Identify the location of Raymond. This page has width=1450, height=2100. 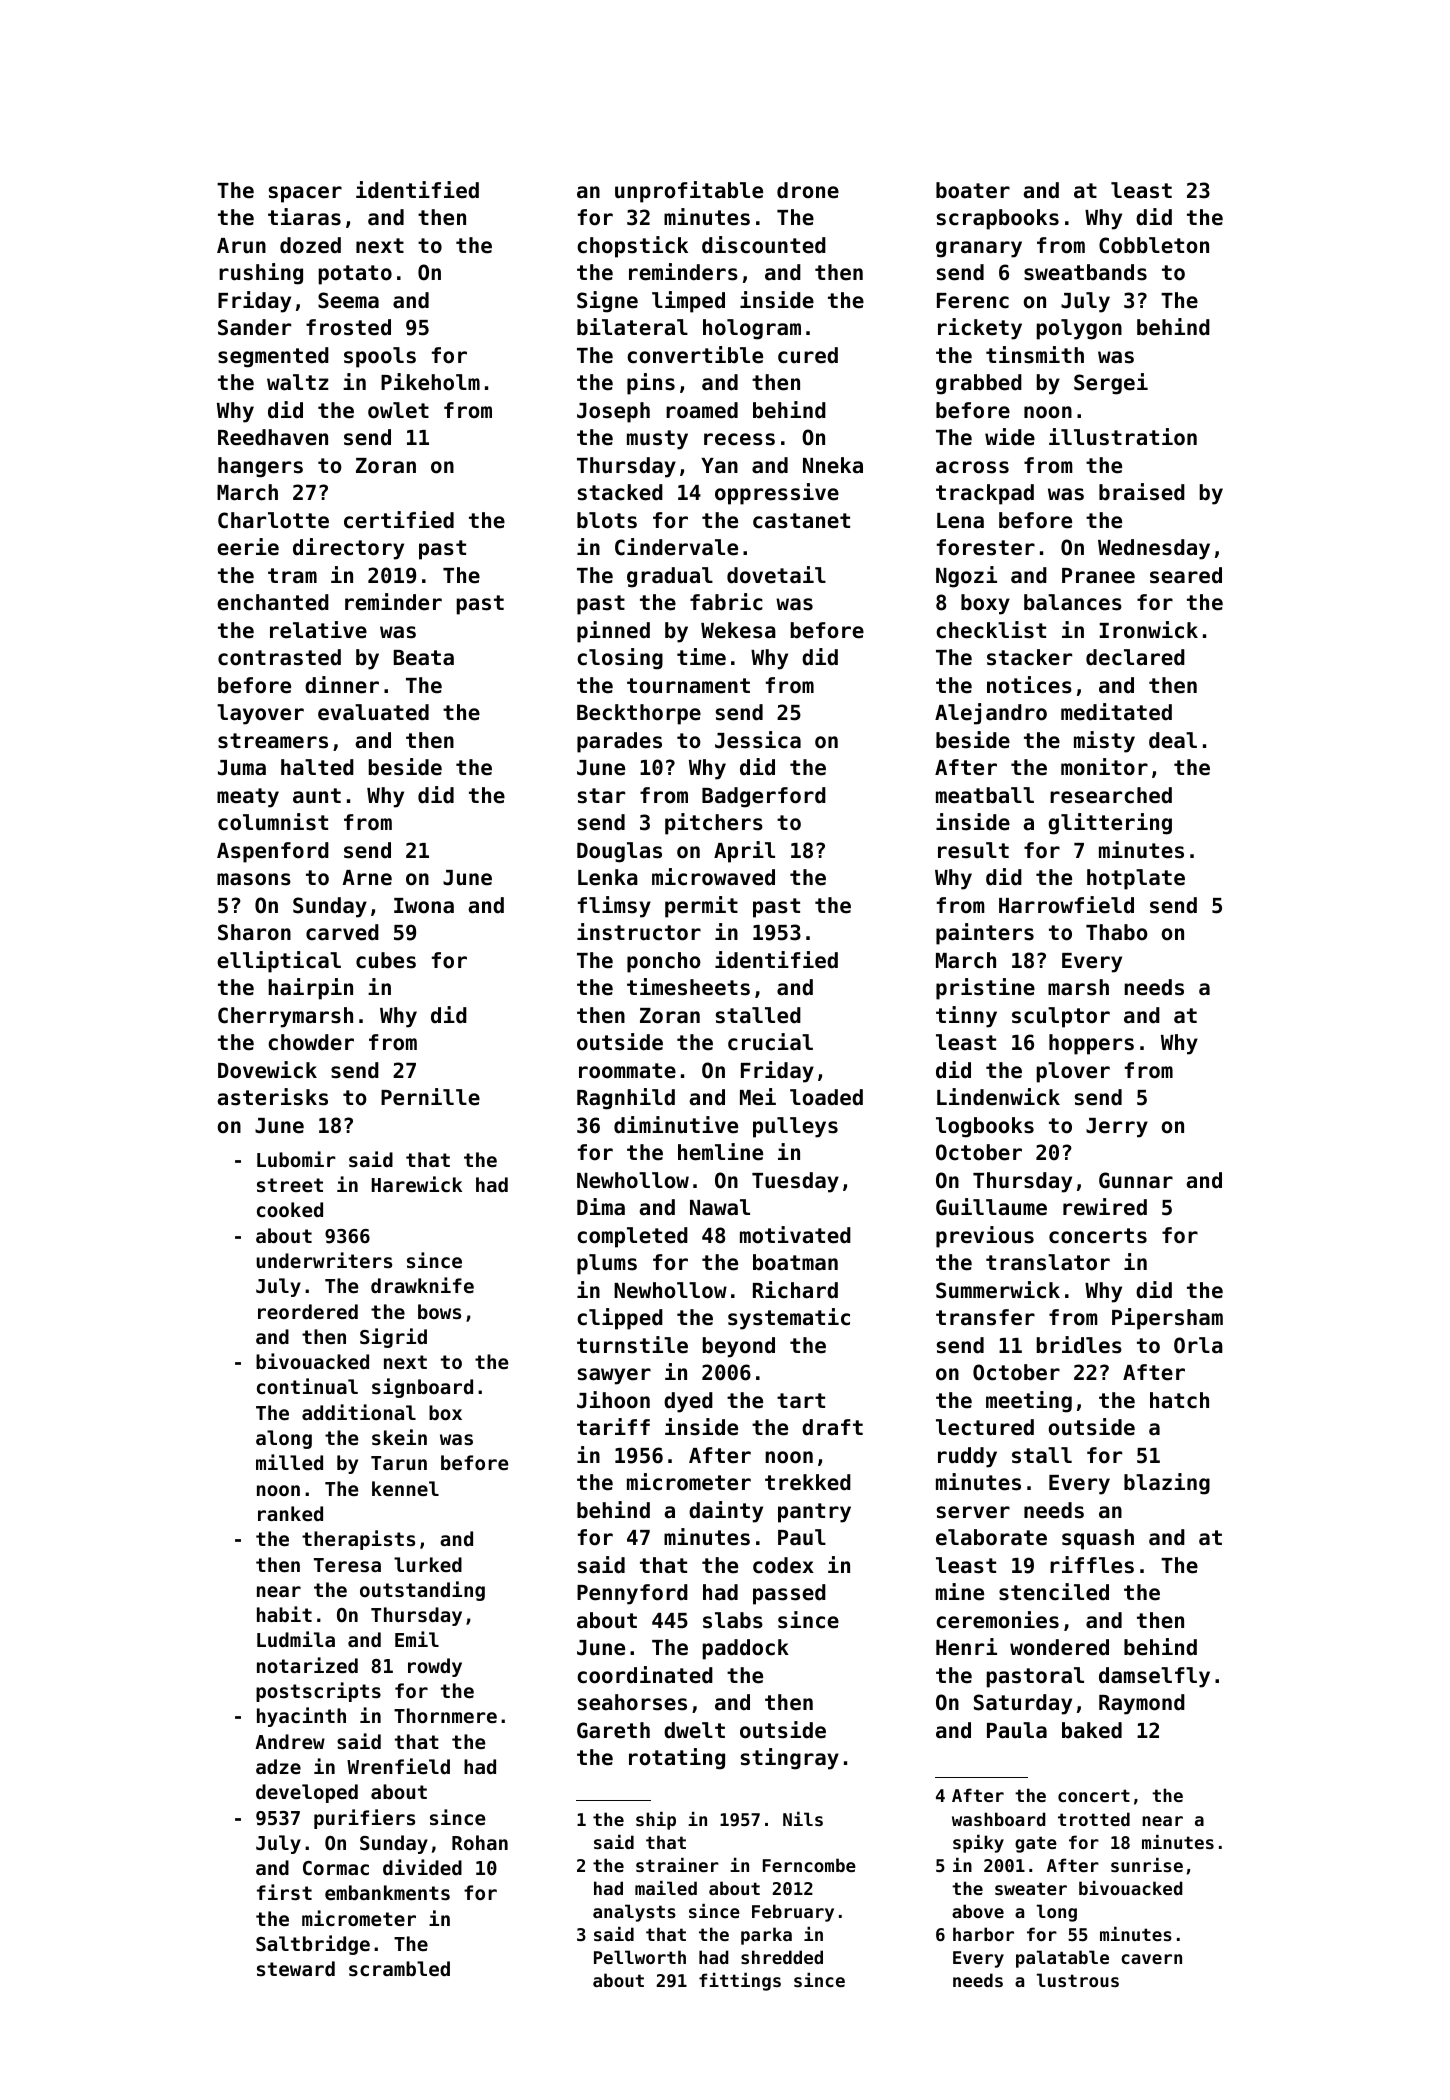
(1142, 1704).
